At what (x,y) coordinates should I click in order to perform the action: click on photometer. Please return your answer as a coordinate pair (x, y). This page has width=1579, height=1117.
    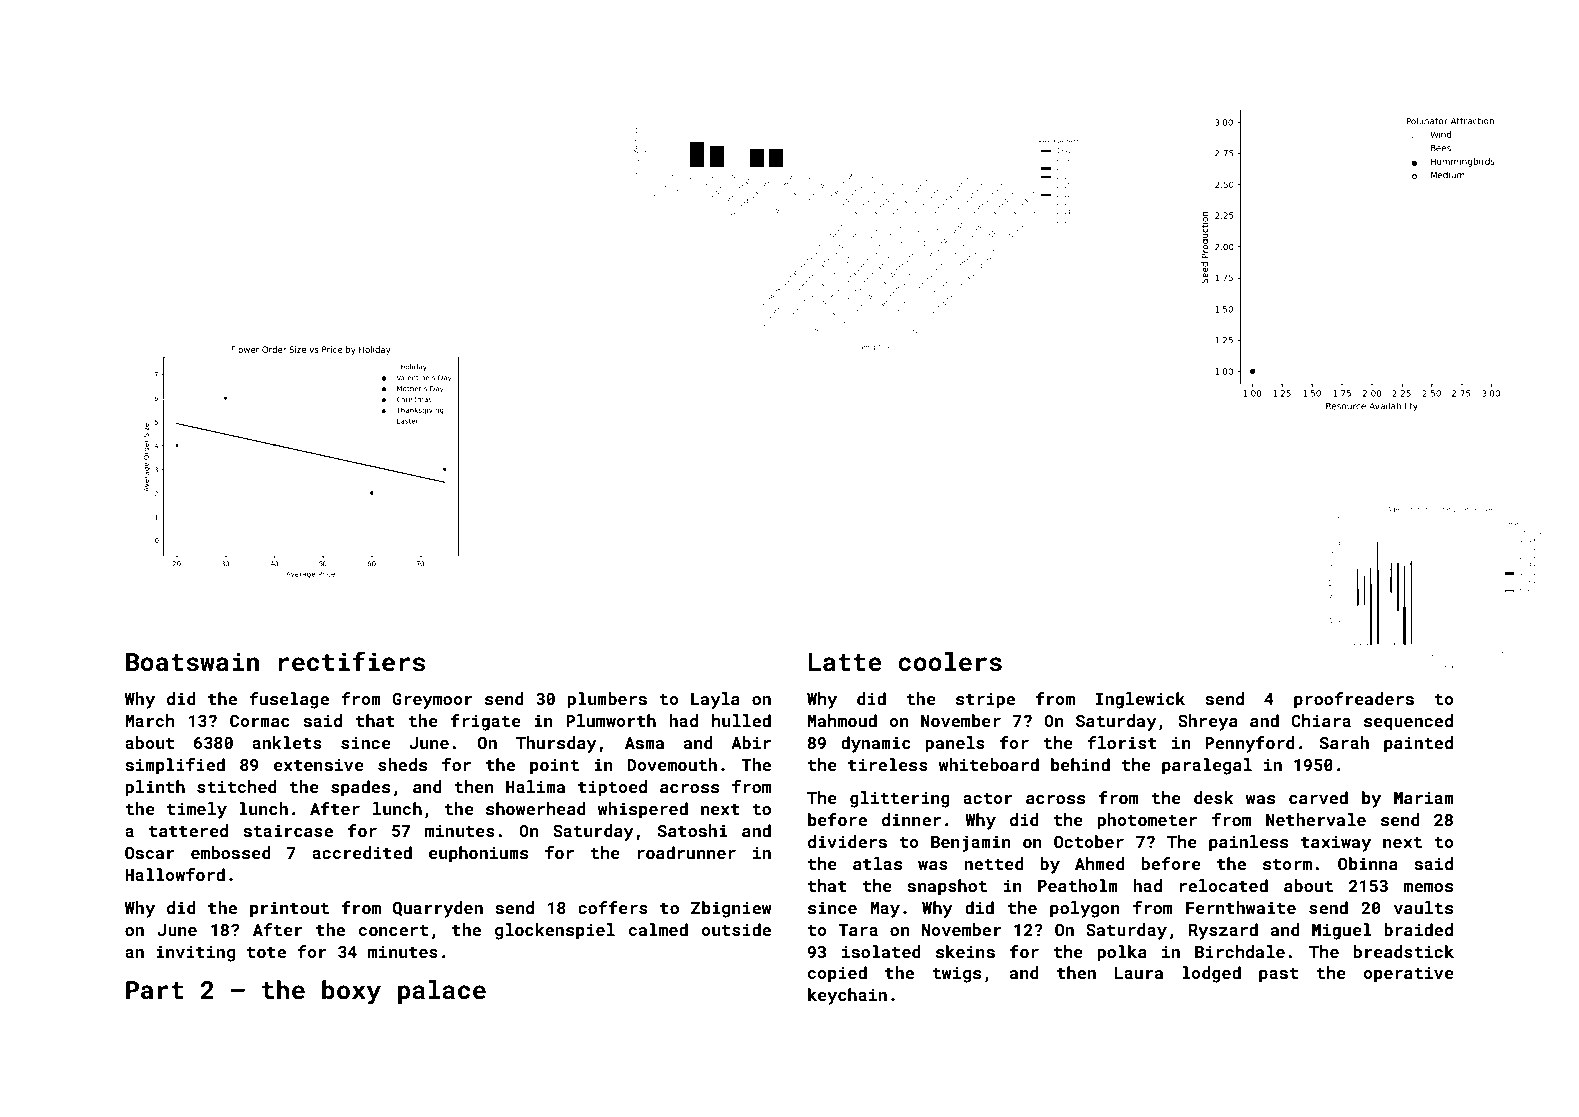
    Looking at the image, I should click on (1147, 821).
